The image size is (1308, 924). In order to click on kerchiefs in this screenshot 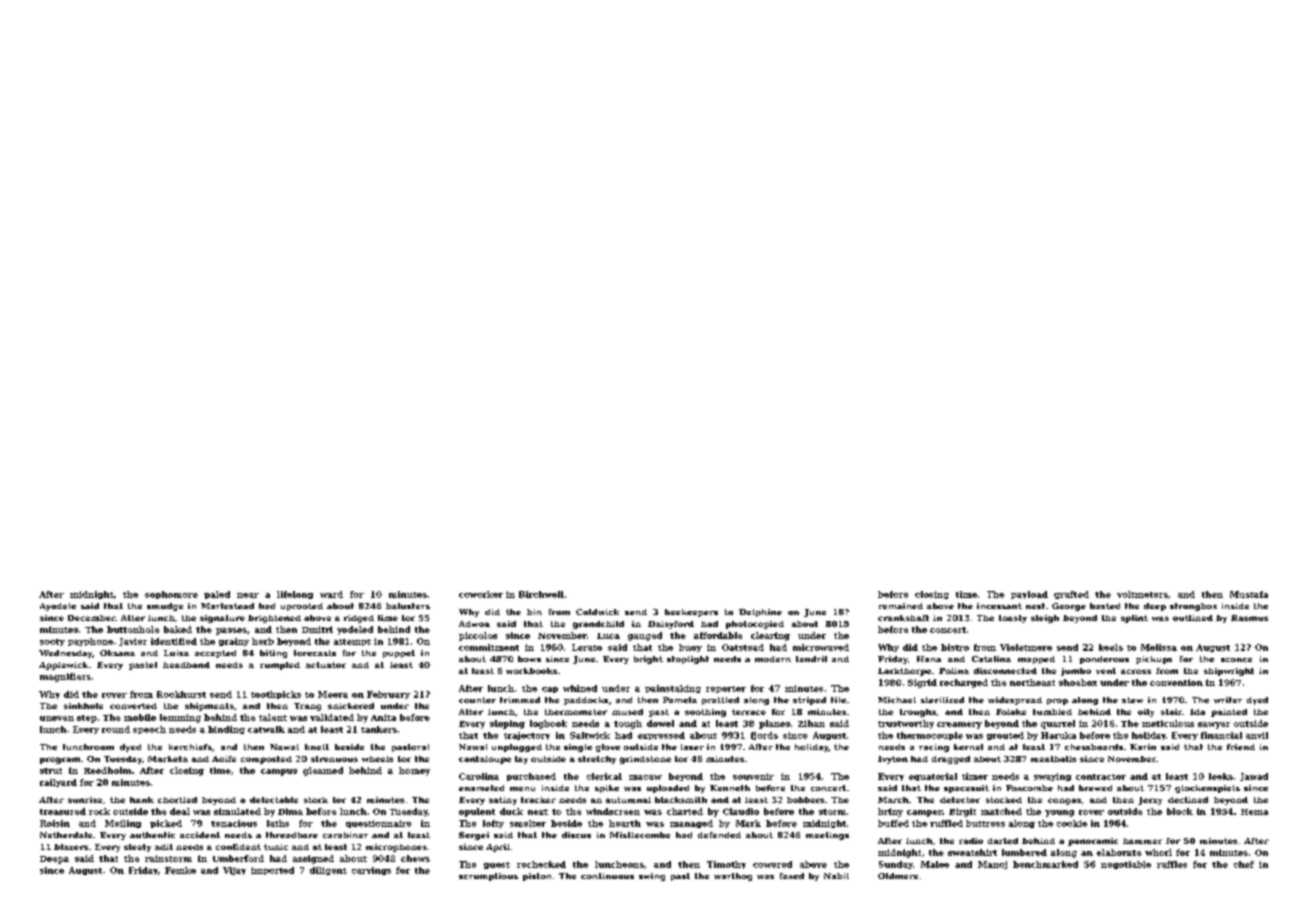, I will do `click(190, 747)`.
